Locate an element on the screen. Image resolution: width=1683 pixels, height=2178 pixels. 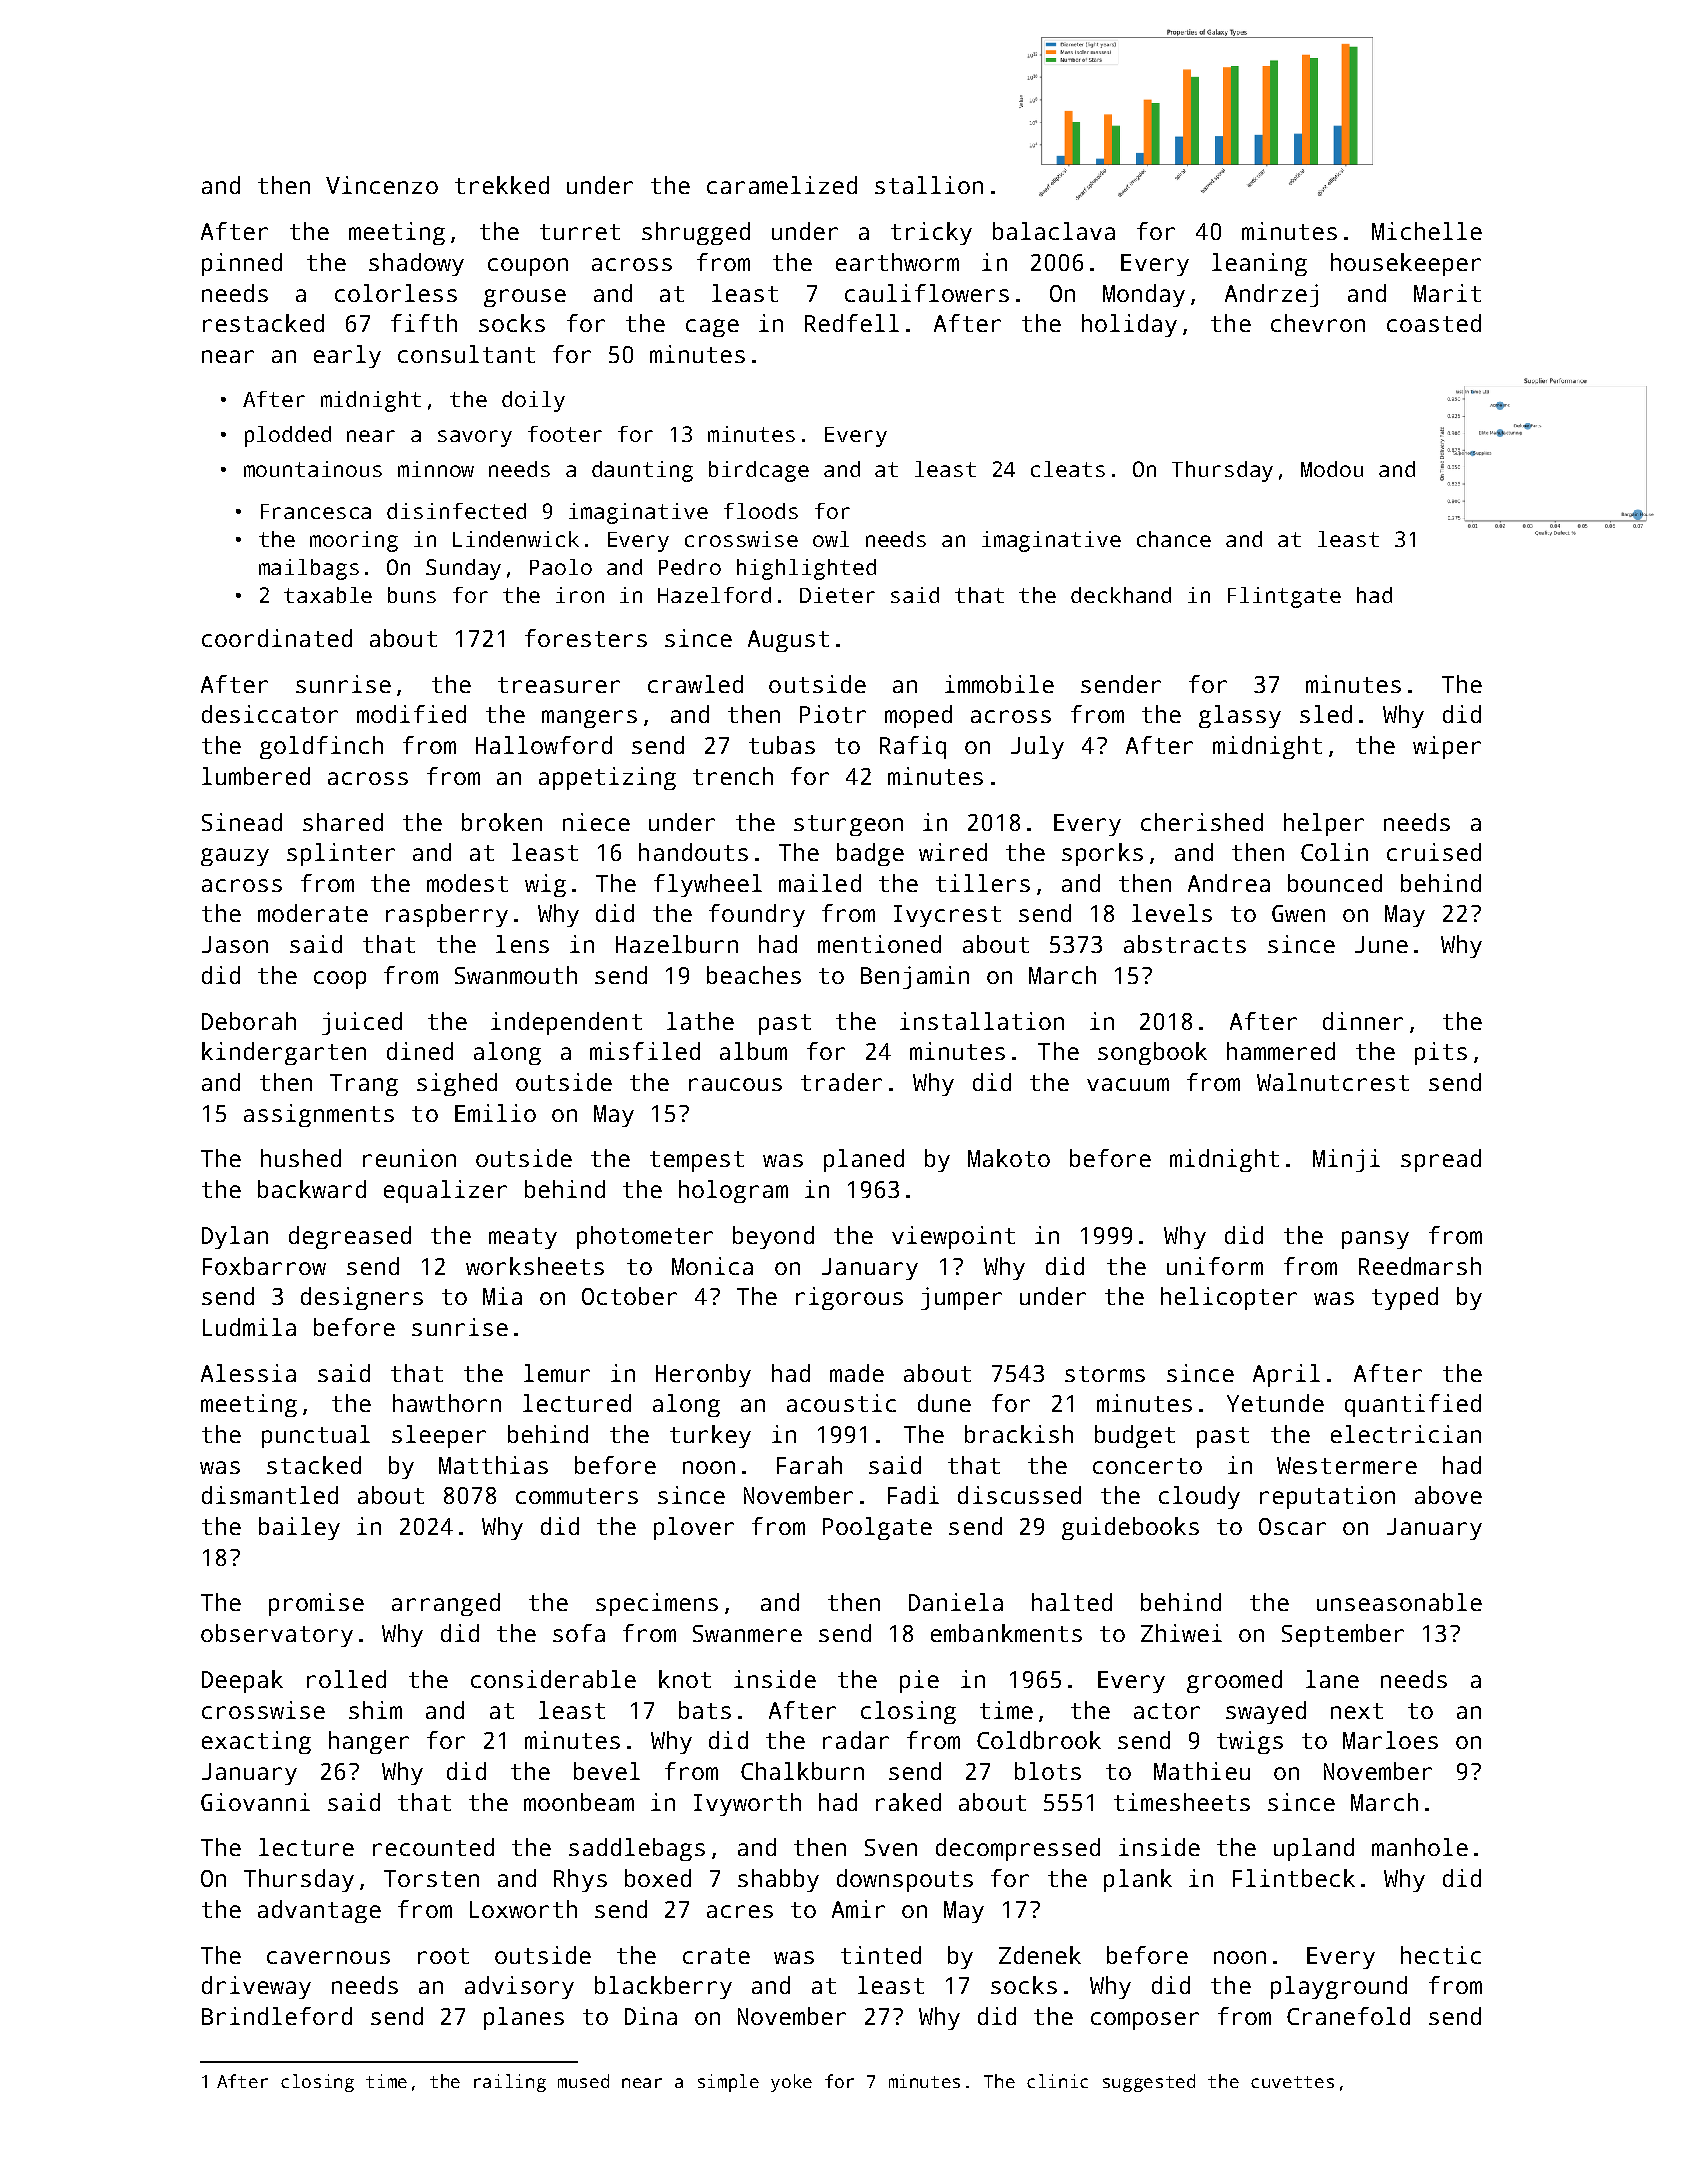
cruised is located at coordinates (1434, 852).
